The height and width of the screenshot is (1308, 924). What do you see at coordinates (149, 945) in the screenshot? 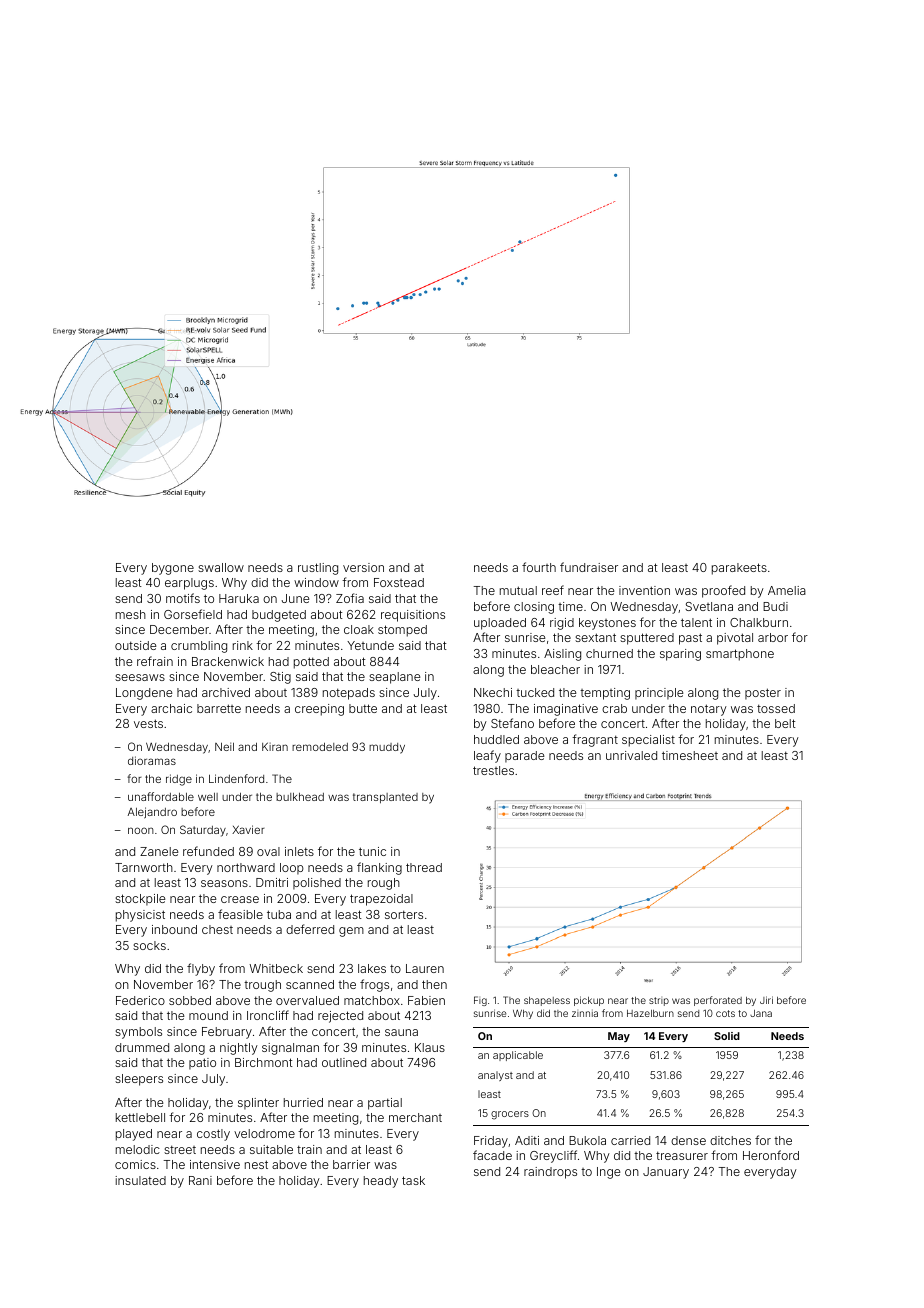
I see `socks` at bounding box center [149, 945].
